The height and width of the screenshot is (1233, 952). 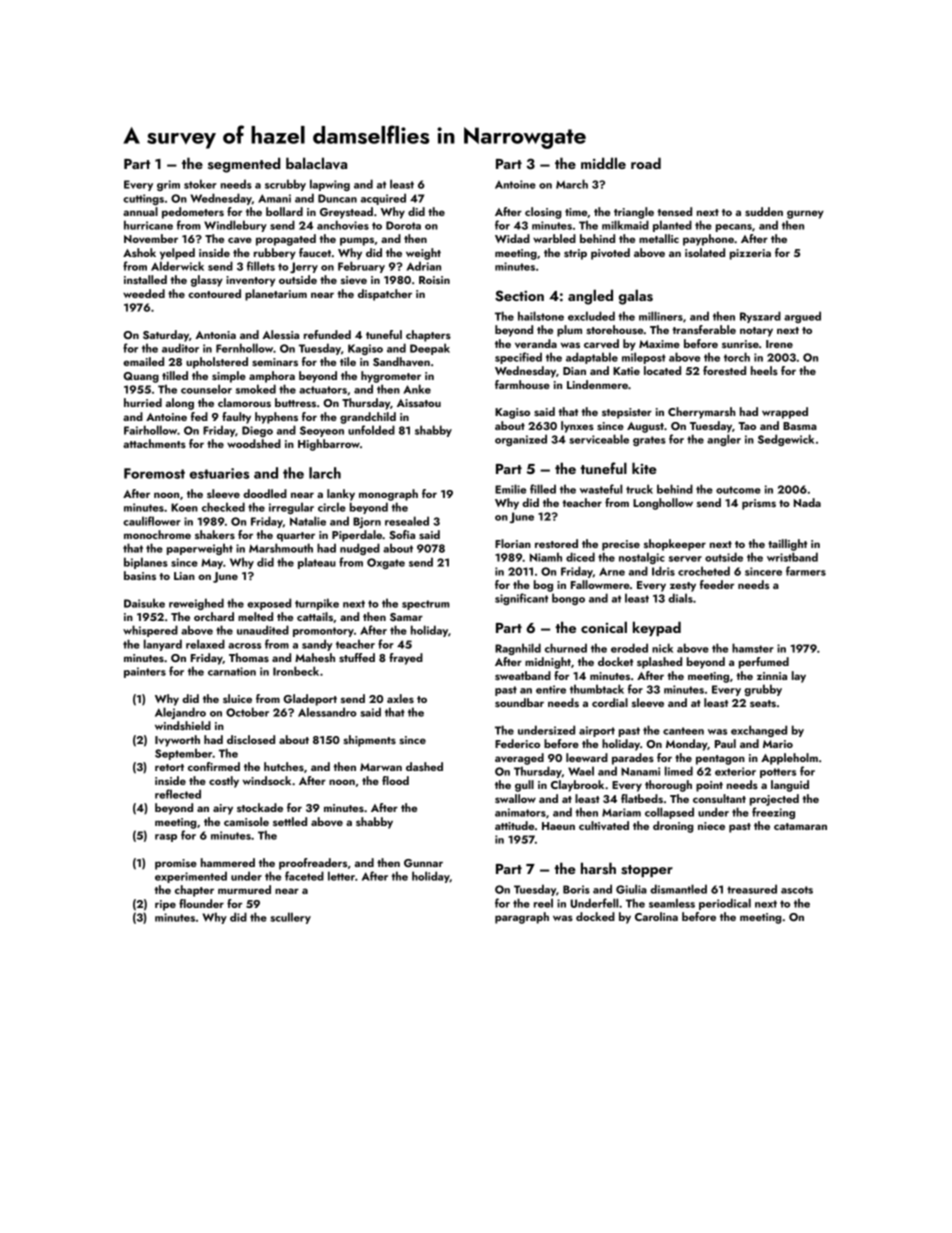 I want to click on balaclava, so click(x=316, y=163).
